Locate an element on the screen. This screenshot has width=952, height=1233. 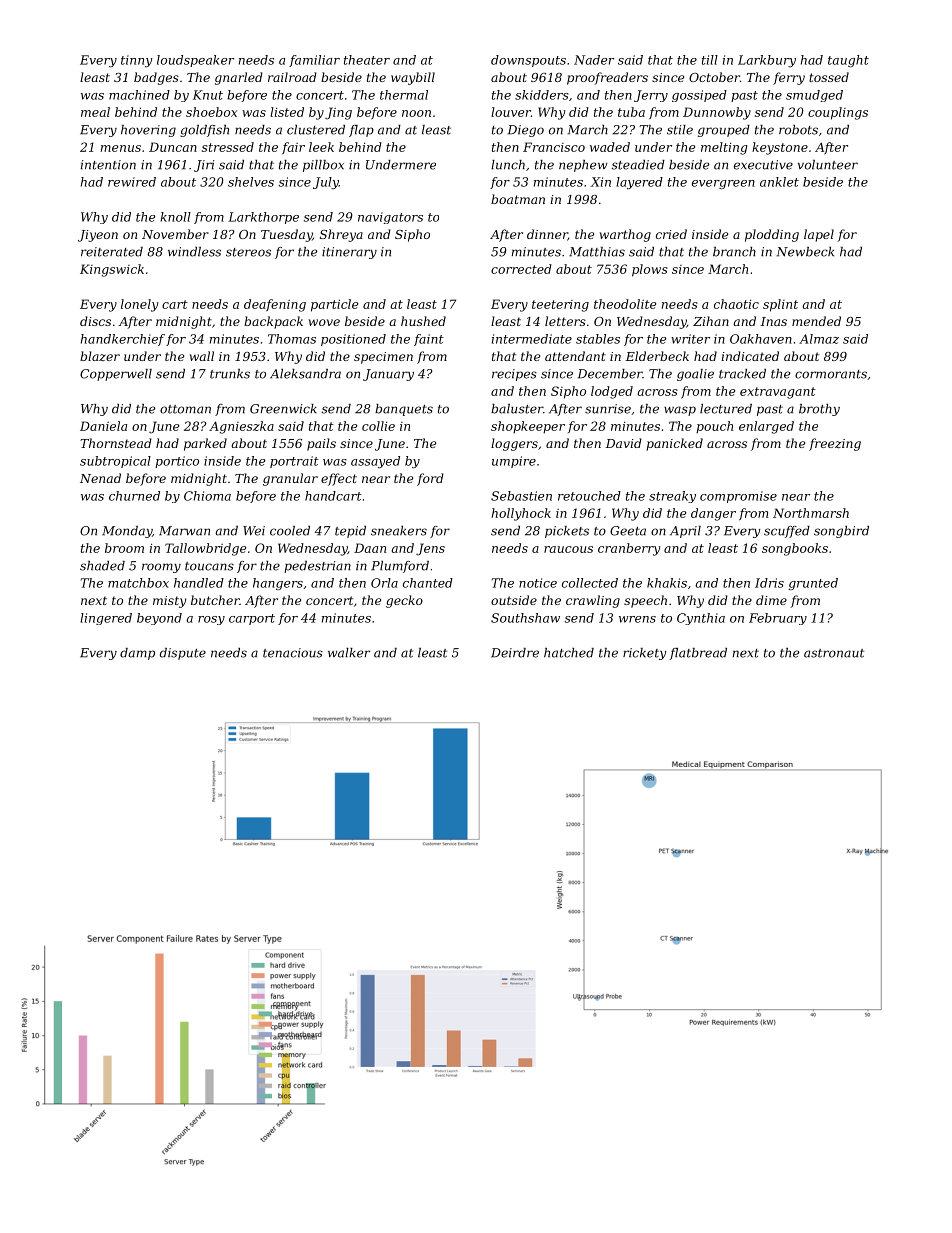
smudged is located at coordinates (814, 96).
